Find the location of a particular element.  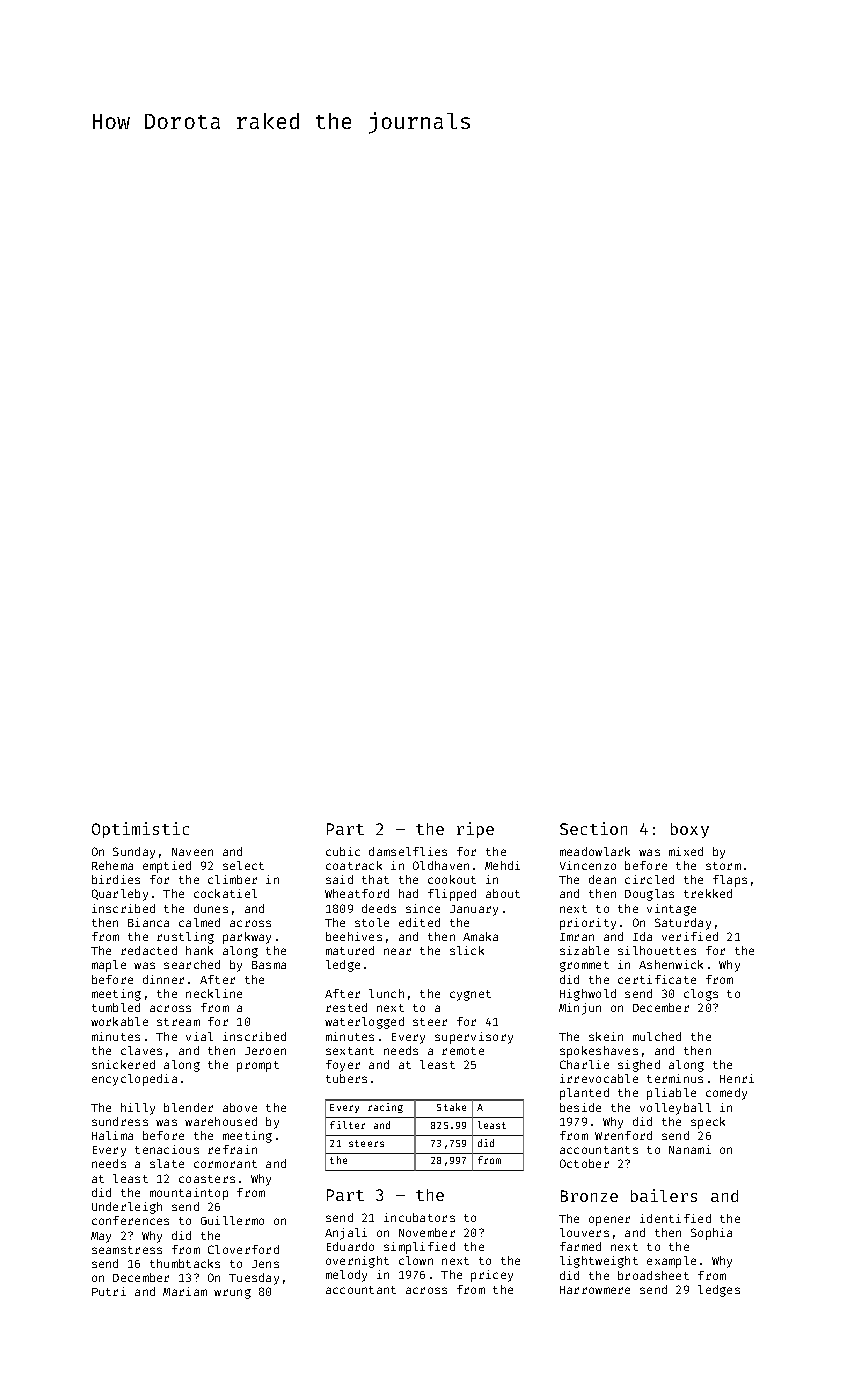

Minjun is located at coordinates (580, 1009).
